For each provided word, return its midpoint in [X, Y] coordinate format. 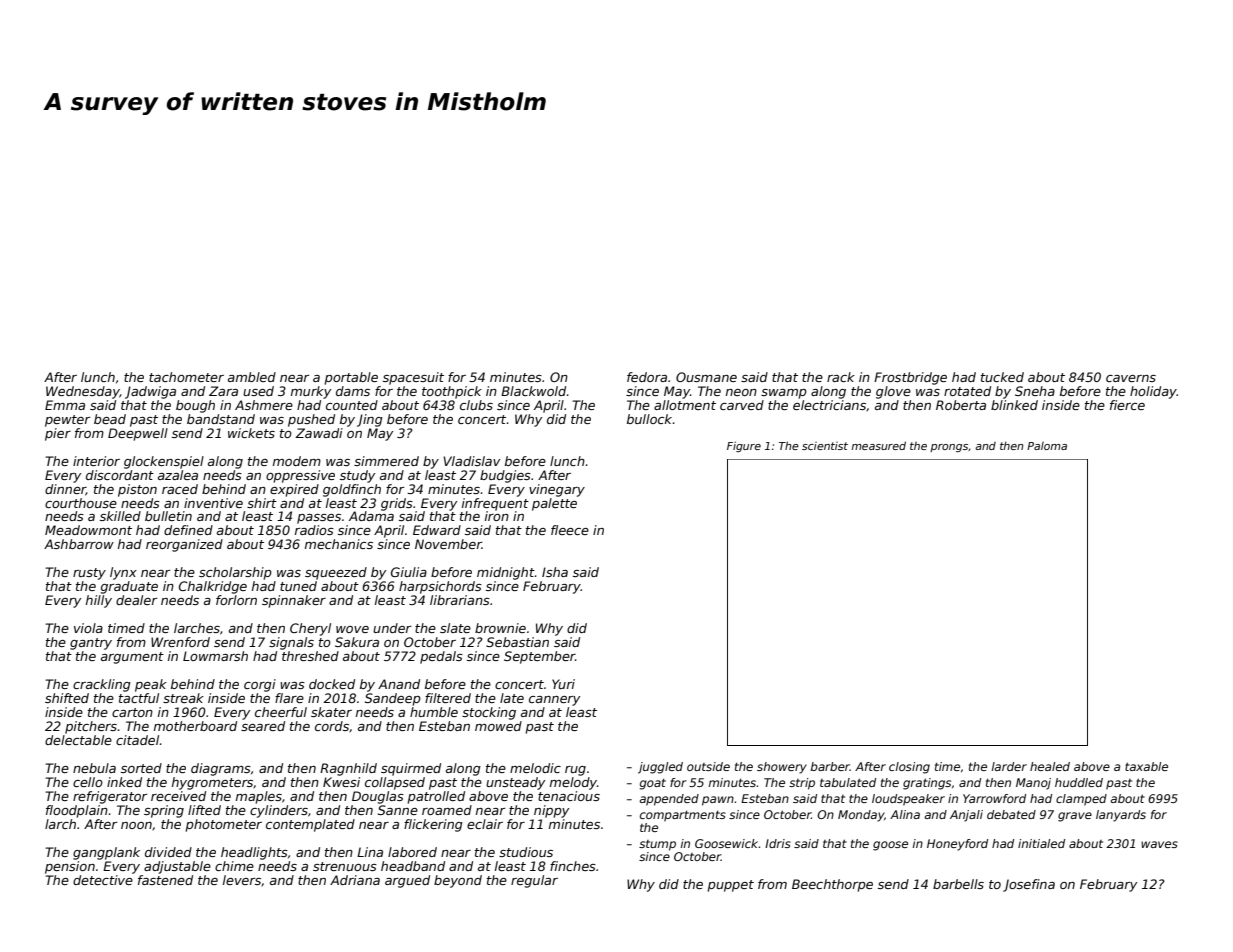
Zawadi [319, 433]
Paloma [1047, 446]
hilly [99, 601]
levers [242, 880]
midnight [506, 573]
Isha [555, 572]
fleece [570, 530]
